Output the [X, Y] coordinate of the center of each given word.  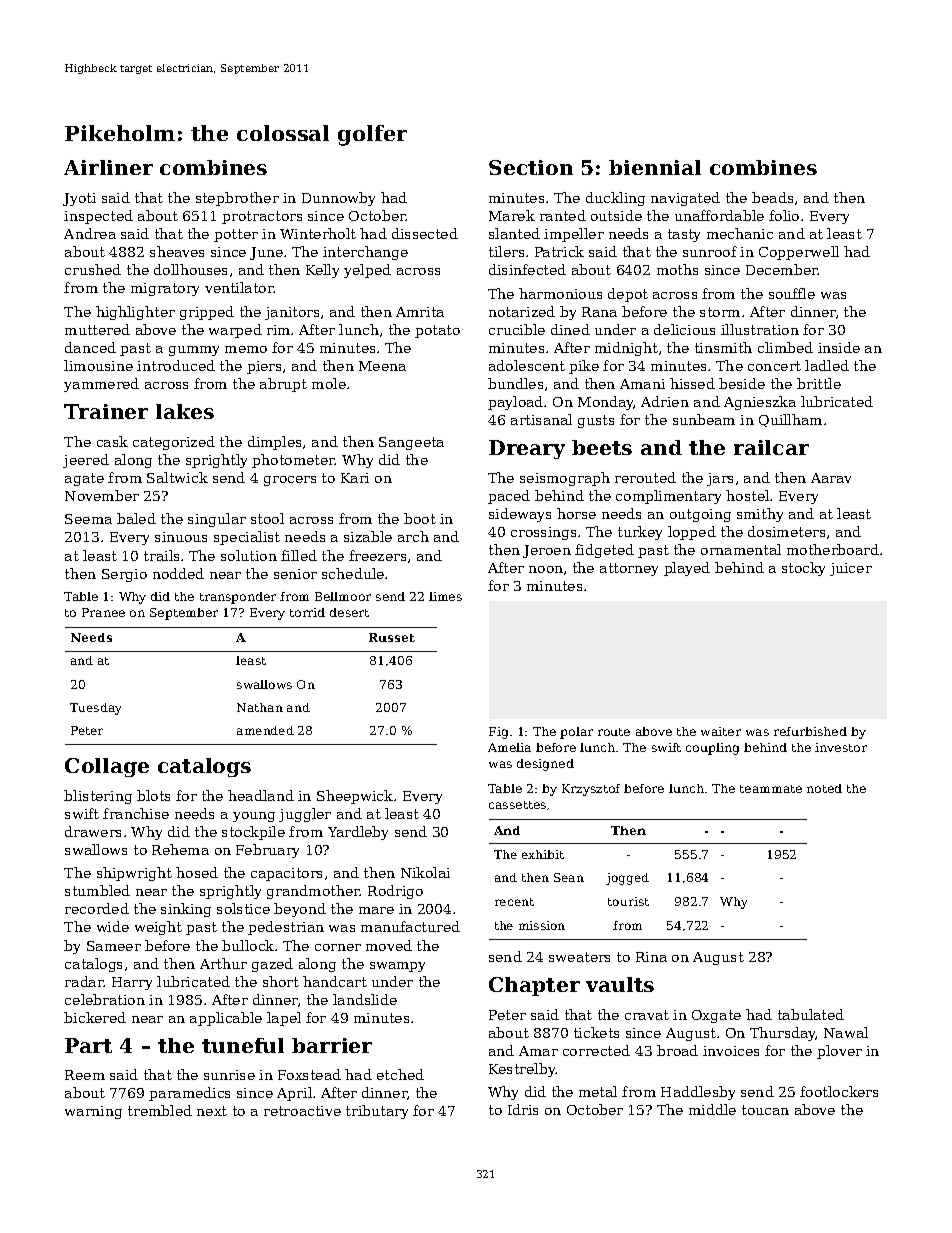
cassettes [517, 805]
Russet [392, 637]
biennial [655, 167]
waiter [721, 731]
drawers [93, 831]
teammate [771, 789]
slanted [514, 233]
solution [249, 555]
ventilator [239, 287]
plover [839, 1052]
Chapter [534, 986]
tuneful [243, 1045]
